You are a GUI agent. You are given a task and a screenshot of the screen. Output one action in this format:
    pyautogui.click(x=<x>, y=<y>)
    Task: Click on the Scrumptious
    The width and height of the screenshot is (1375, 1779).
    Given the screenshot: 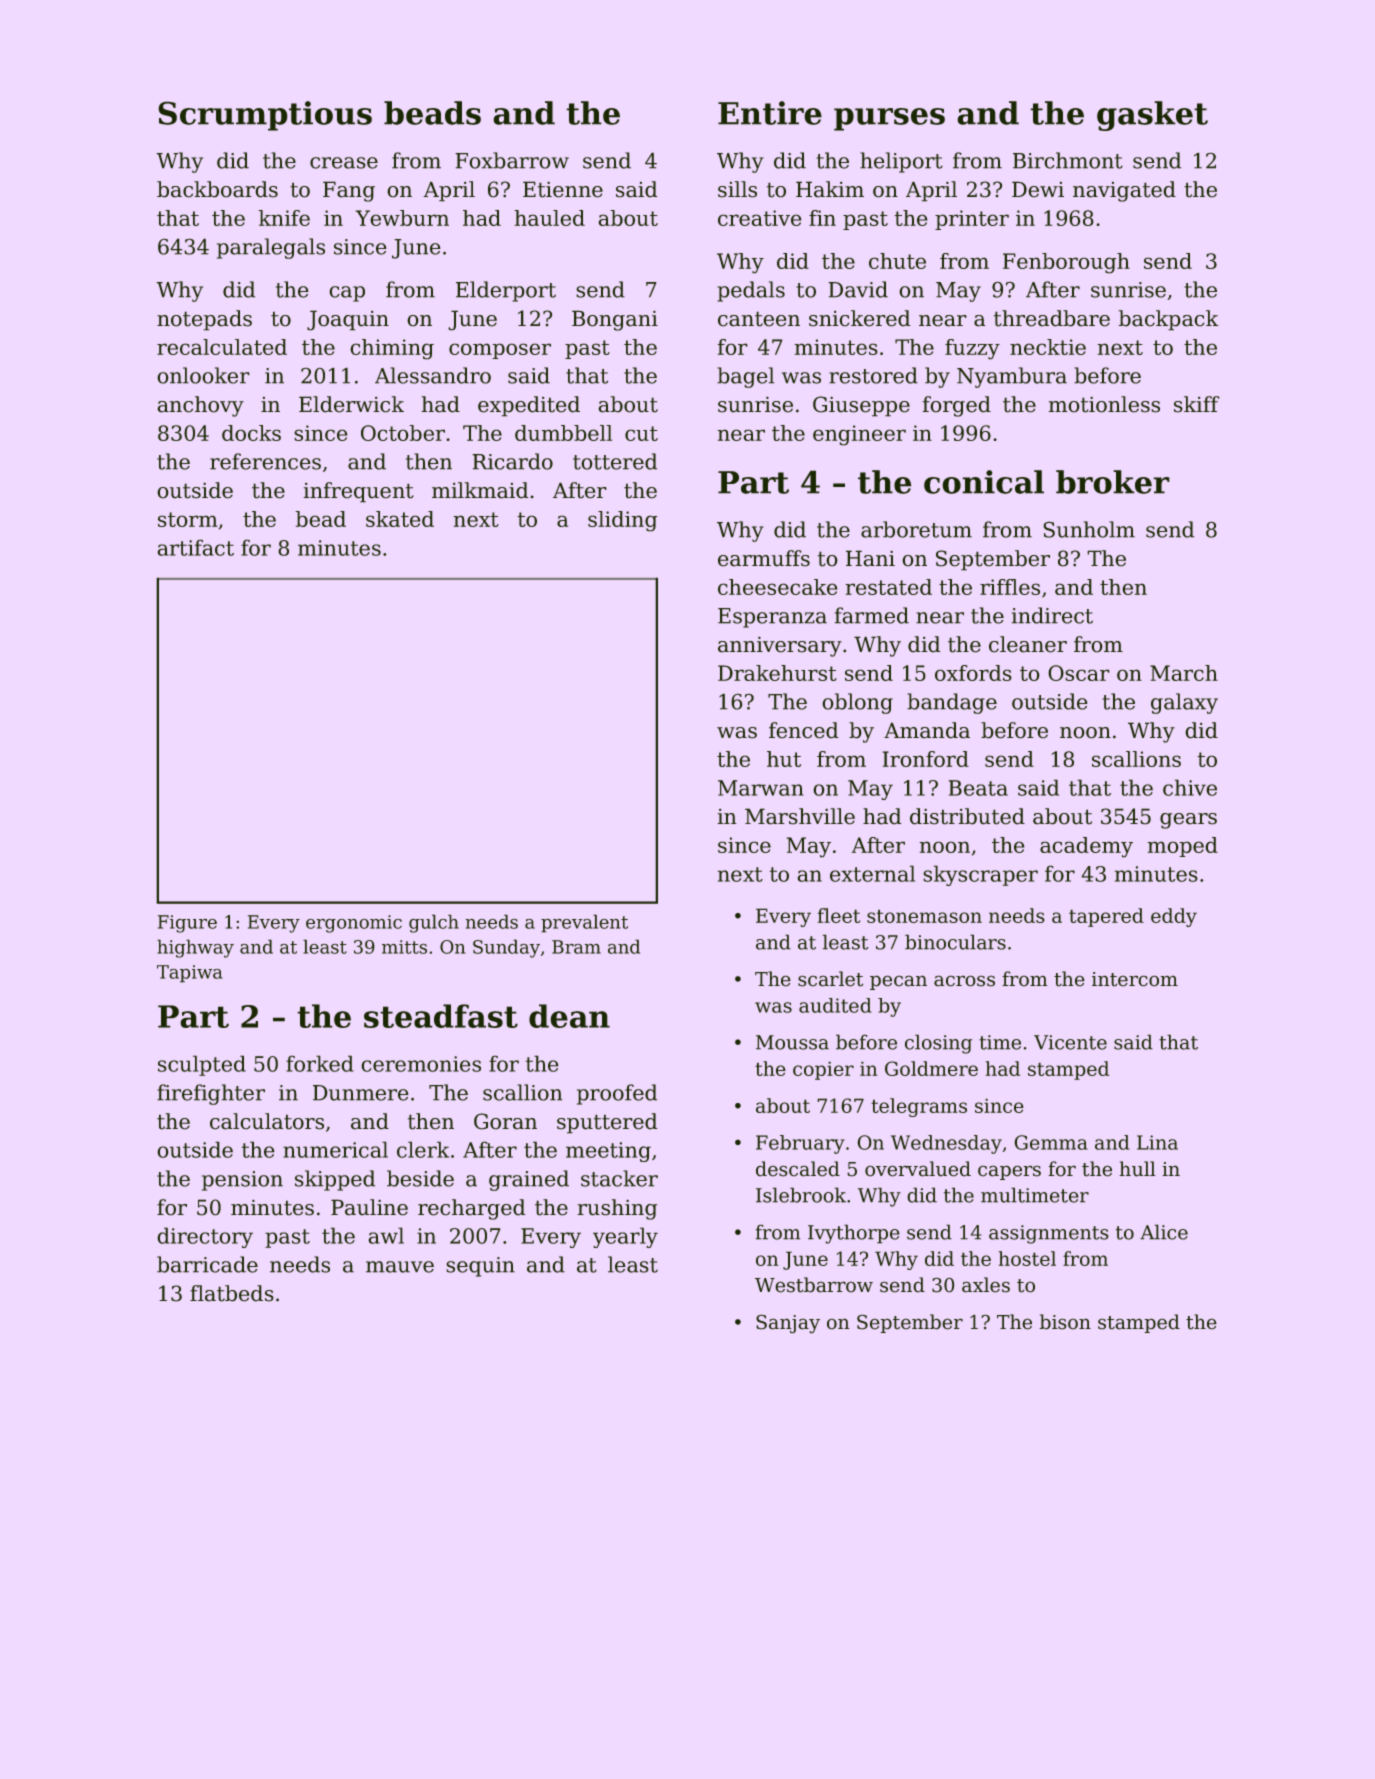 What is the action you would take?
    pyautogui.click(x=265, y=116)
